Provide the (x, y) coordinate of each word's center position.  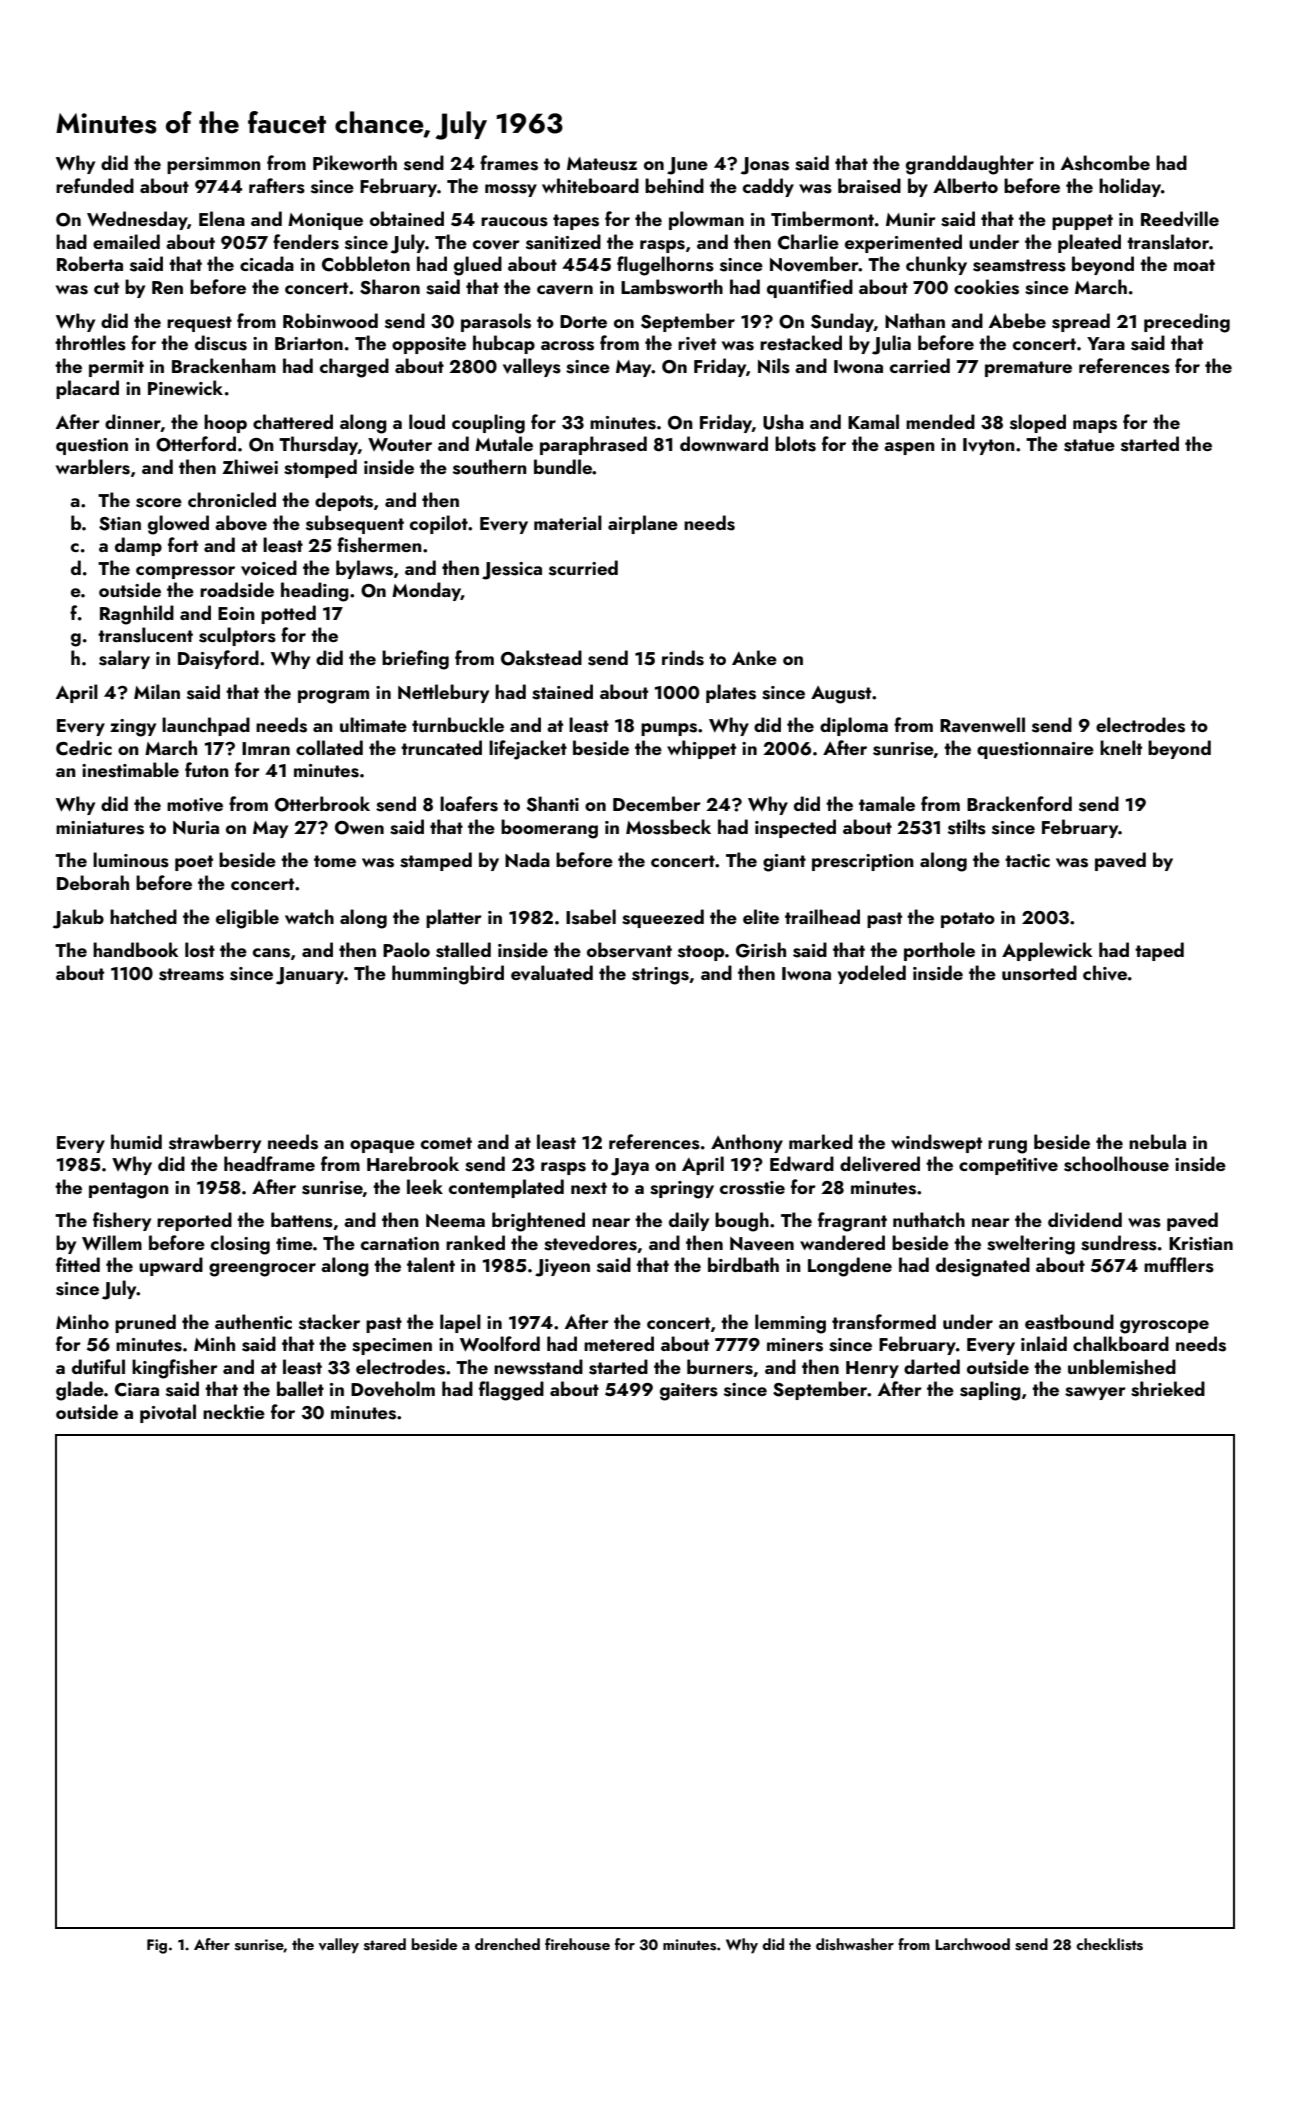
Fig (157, 1946)
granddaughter (970, 165)
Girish (761, 950)
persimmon (214, 165)
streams (191, 974)
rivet (697, 344)
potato (968, 920)
